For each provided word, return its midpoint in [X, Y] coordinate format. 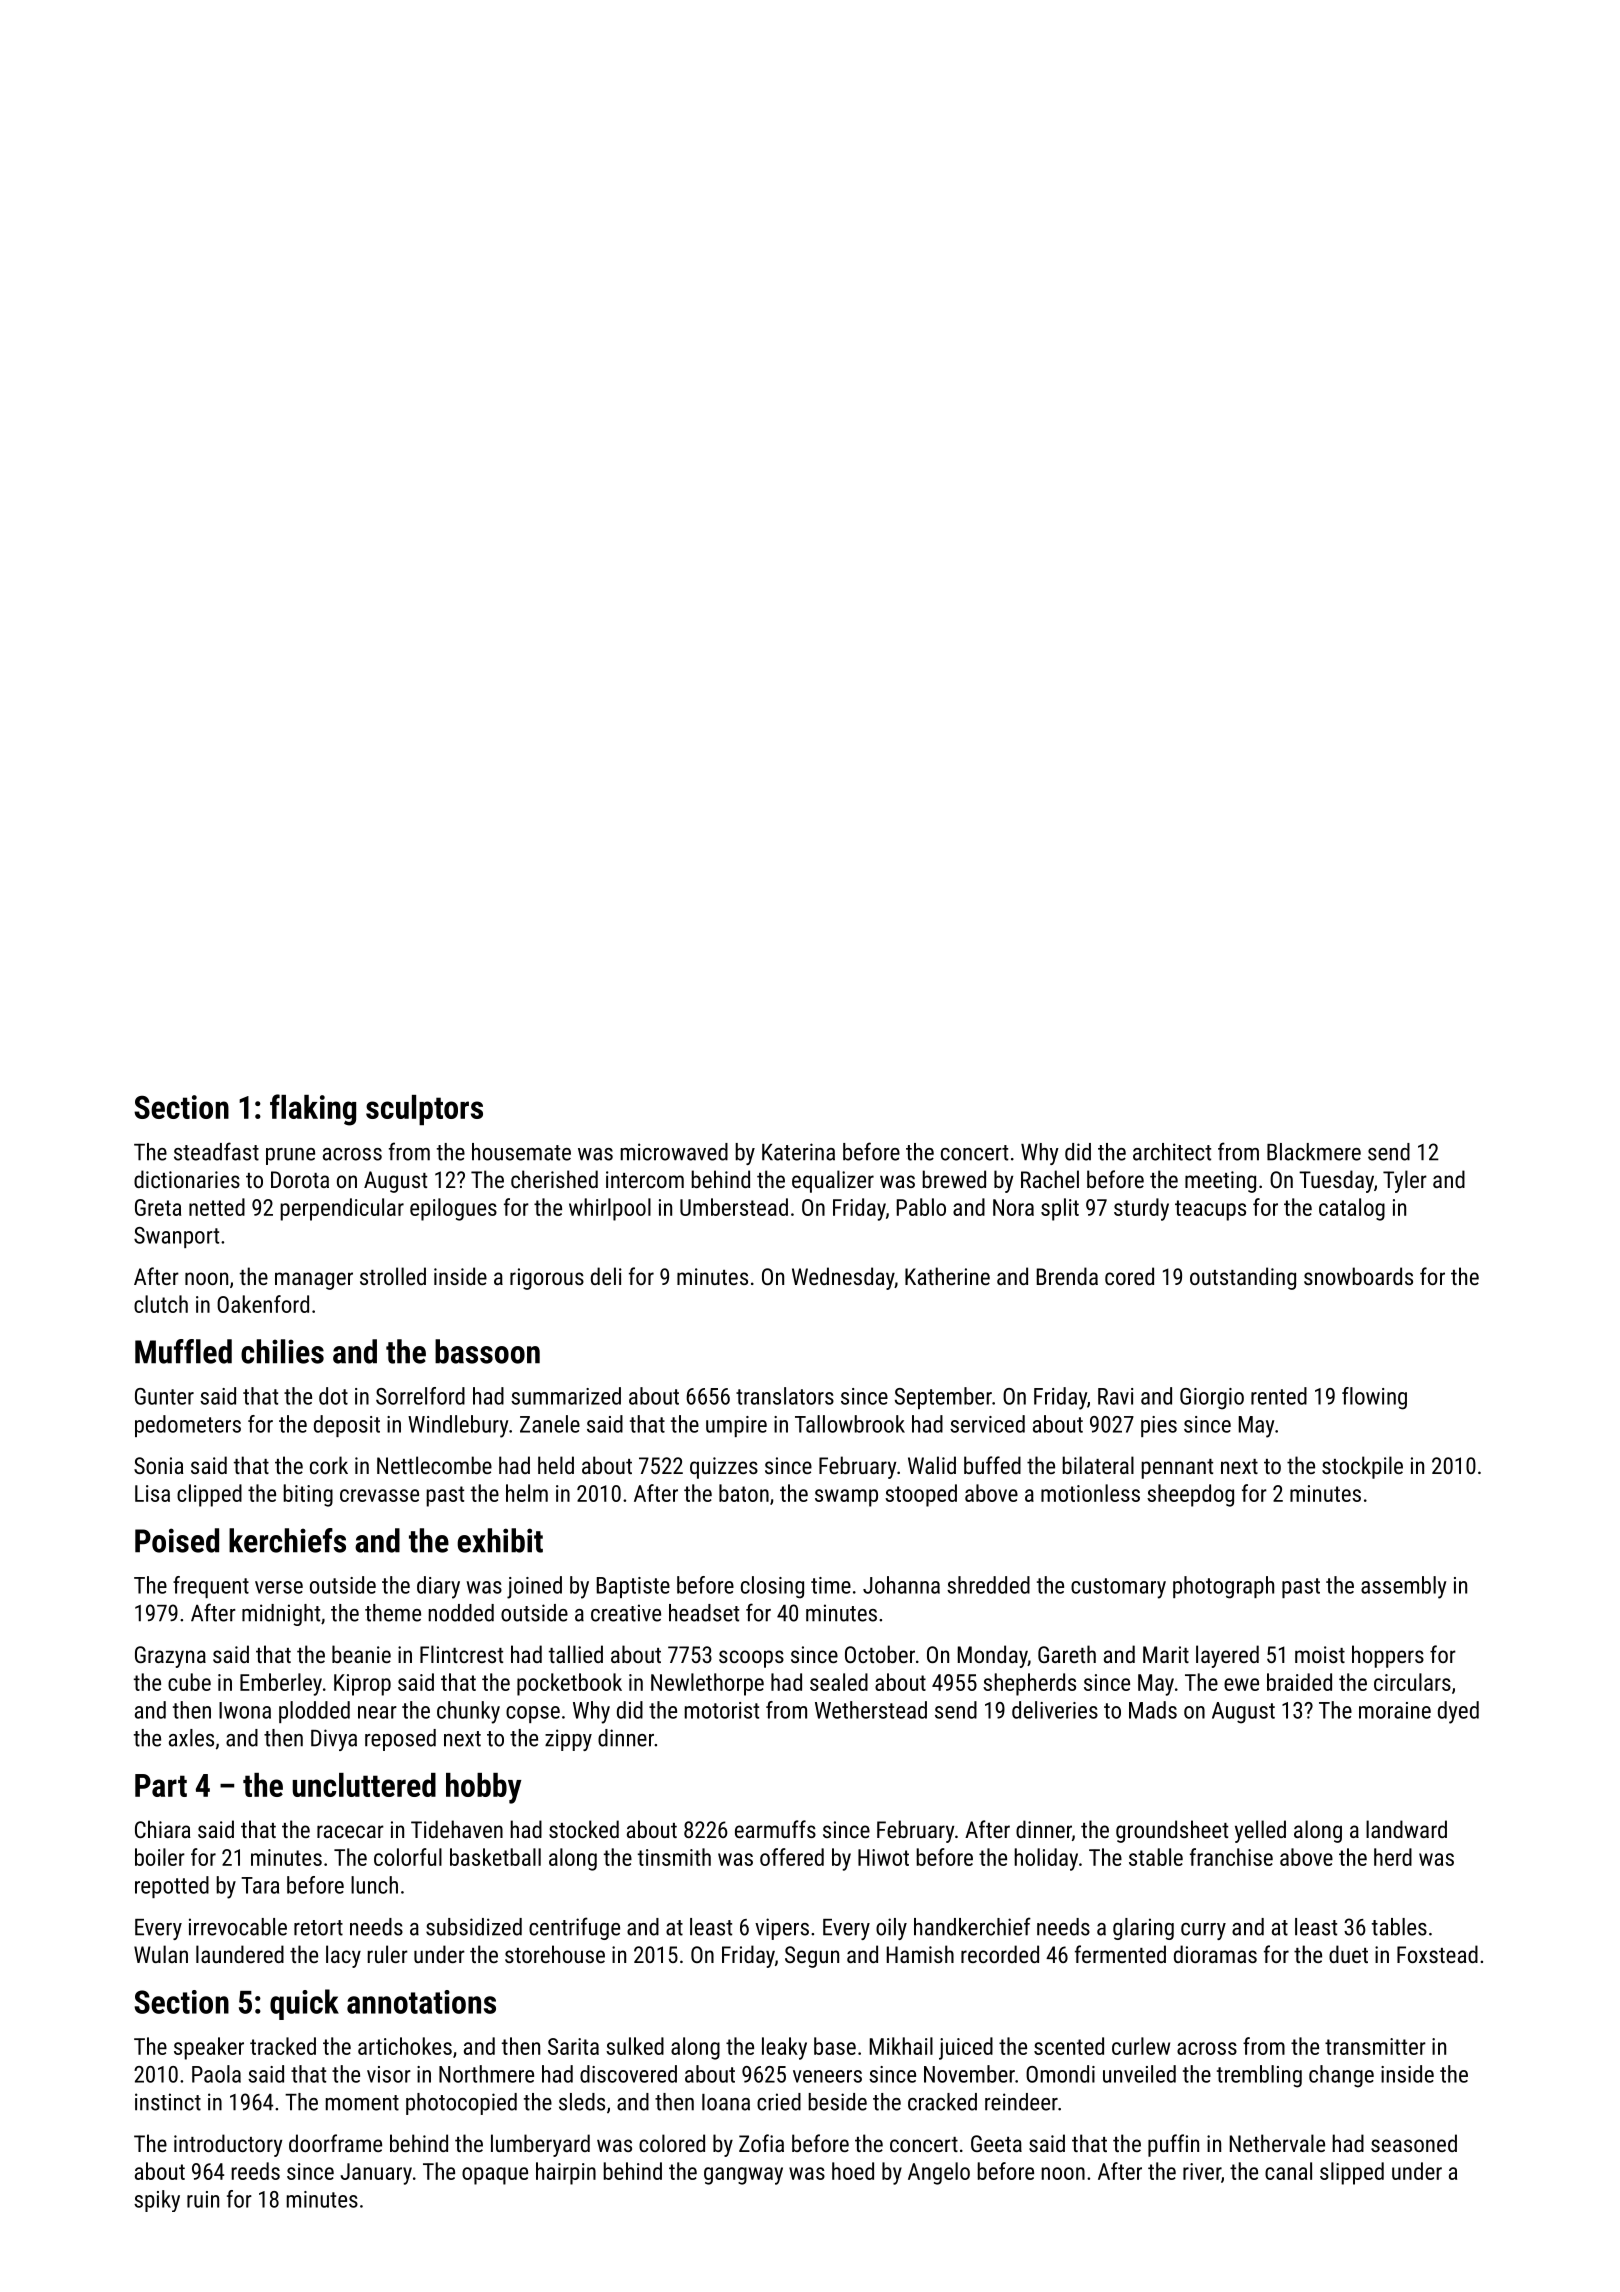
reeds [255, 2171]
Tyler [1405, 1181]
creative [626, 1613]
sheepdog [1190, 1495]
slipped [1352, 2173]
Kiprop [362, 1685]
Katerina [798, 1152]
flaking [313, 1110]
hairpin [566, 2173]
